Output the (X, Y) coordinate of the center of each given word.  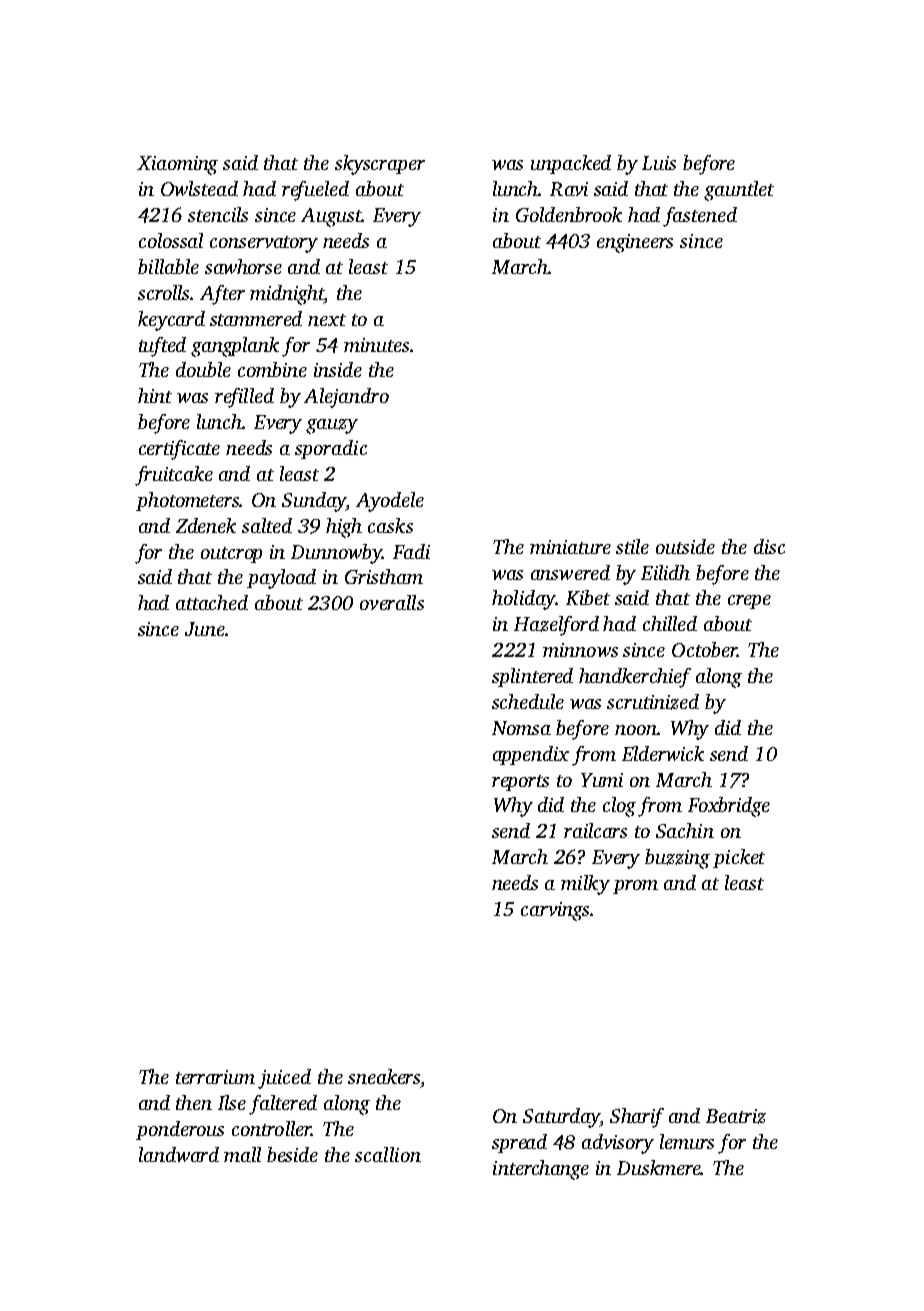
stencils (218, 214)
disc (769, 546)
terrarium (215, 1077)
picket (739, 858)
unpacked (571, 164)
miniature (570, 547)
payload (281, 579)
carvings (555, 911)
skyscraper (380, 165)
